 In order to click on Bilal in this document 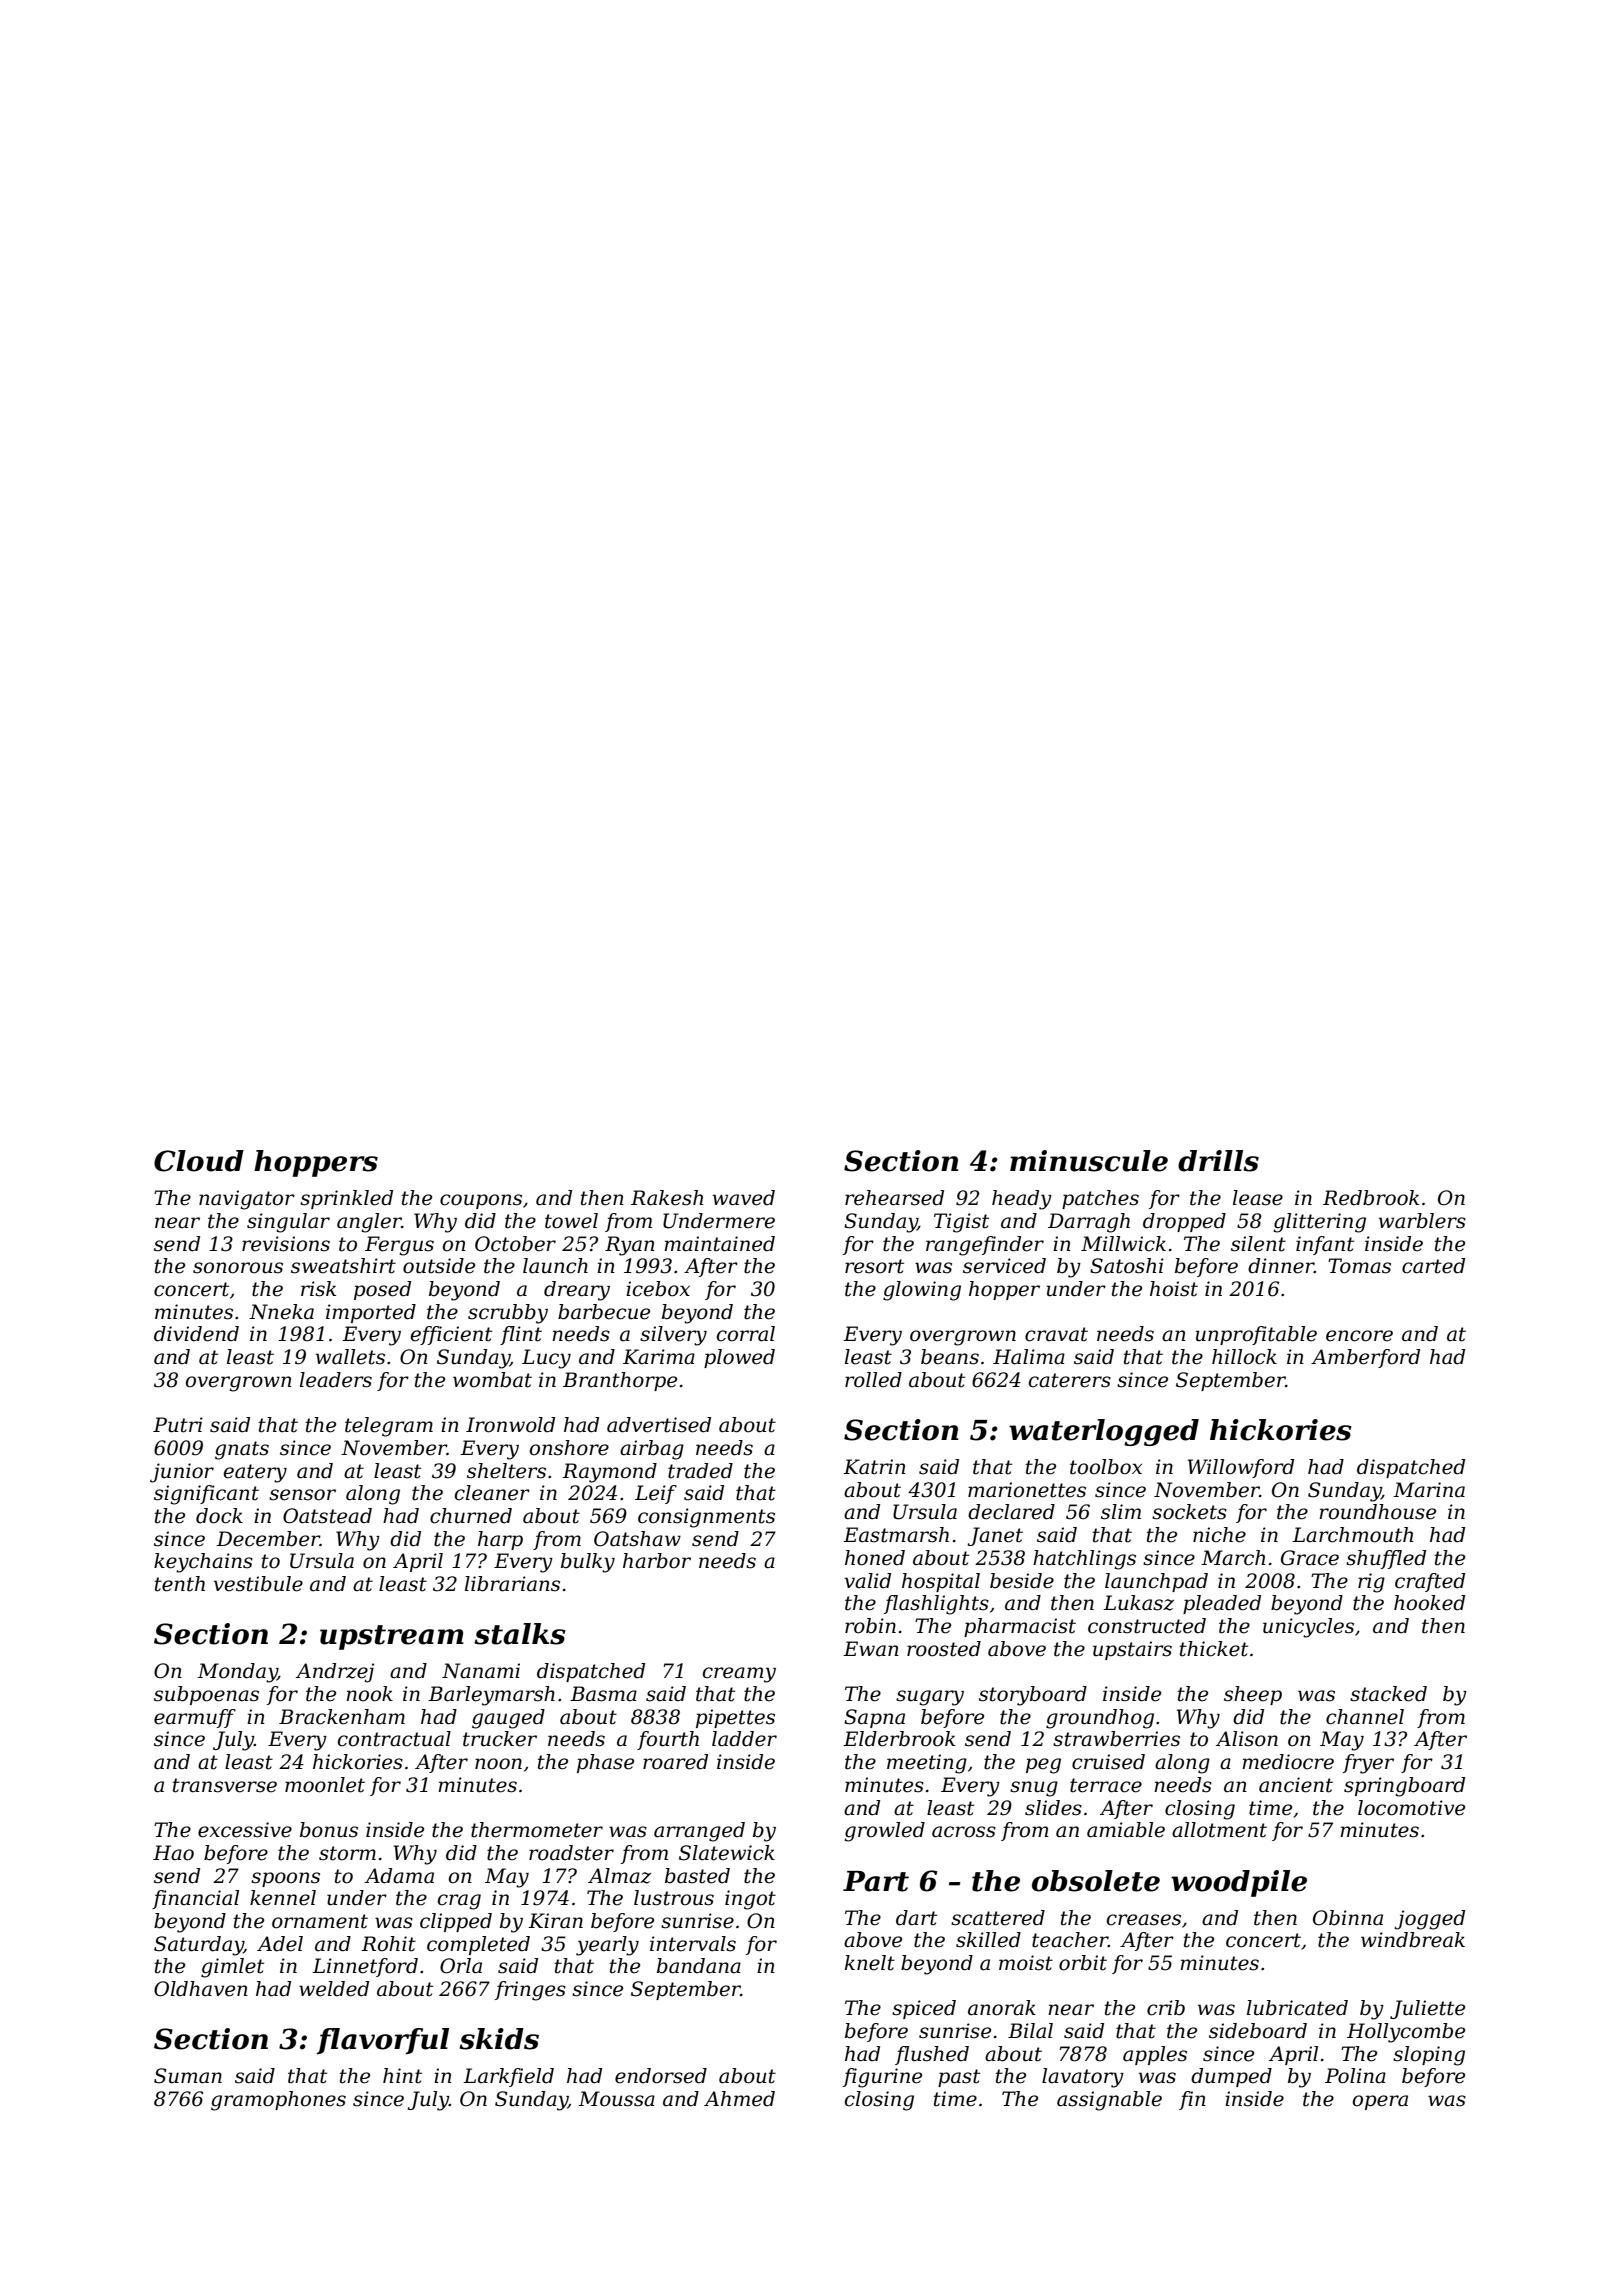, I will do `click(1030, 2031)`.
